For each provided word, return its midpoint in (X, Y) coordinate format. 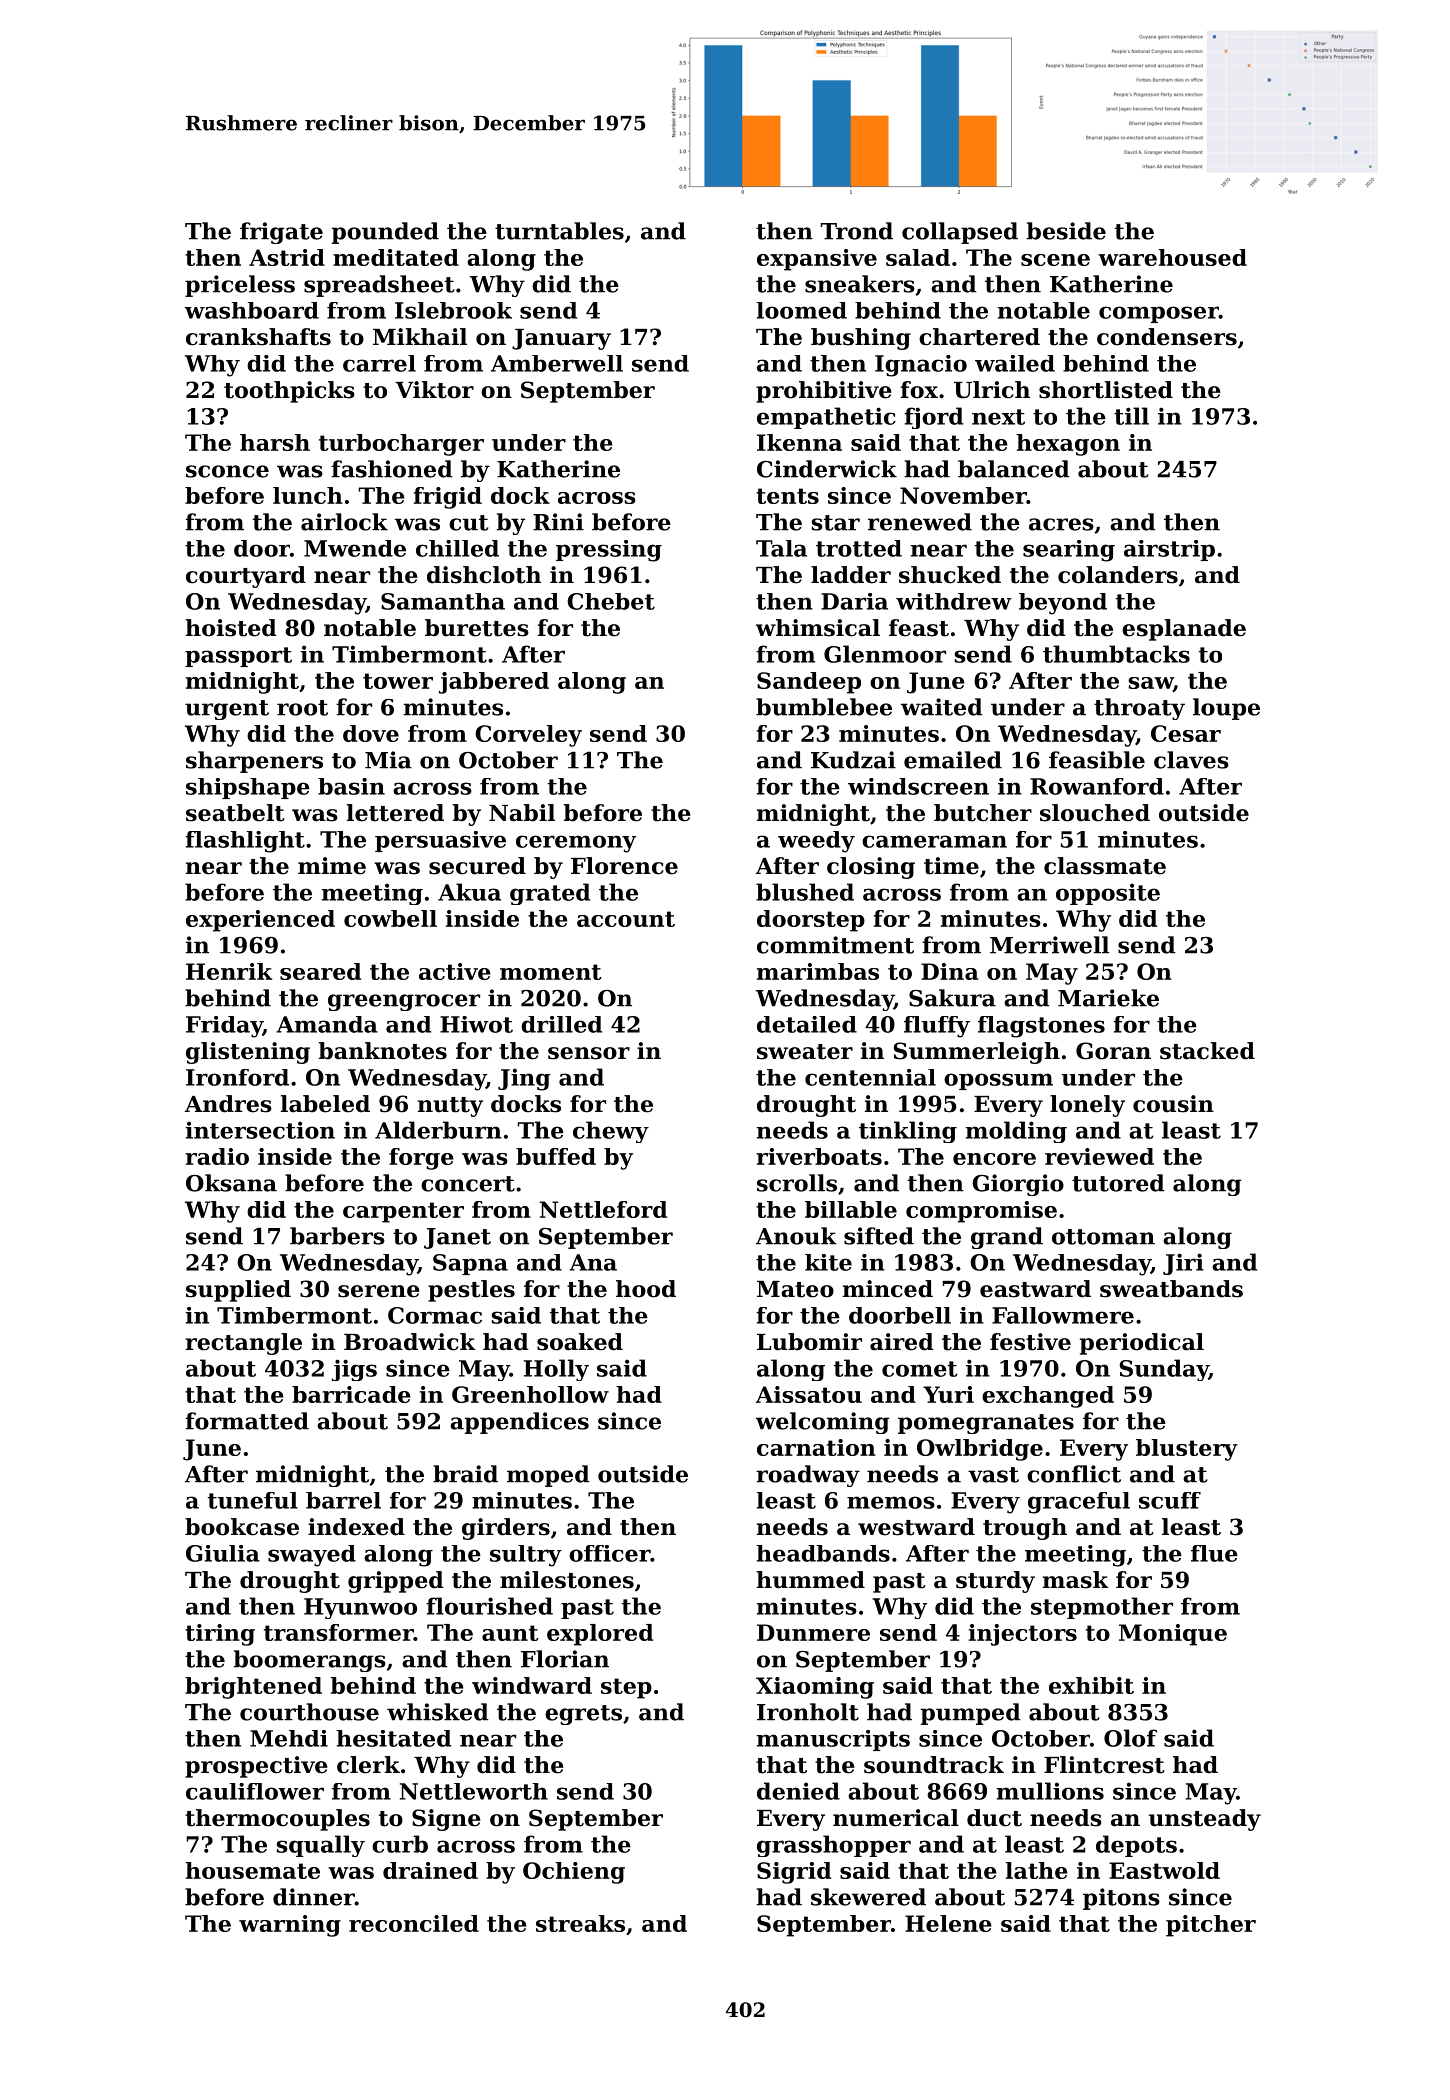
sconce (227, 471)
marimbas (818, 971)
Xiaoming (815, 1688)
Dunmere (813, 1632)
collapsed (960, 233)
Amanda (327, 1024)
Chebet (611, 601)
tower (398, 681)
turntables (559, 231)
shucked (950, 575)
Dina (950, 971)
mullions (1050, 1791)
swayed (312, 1556)
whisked (438, 1712)
